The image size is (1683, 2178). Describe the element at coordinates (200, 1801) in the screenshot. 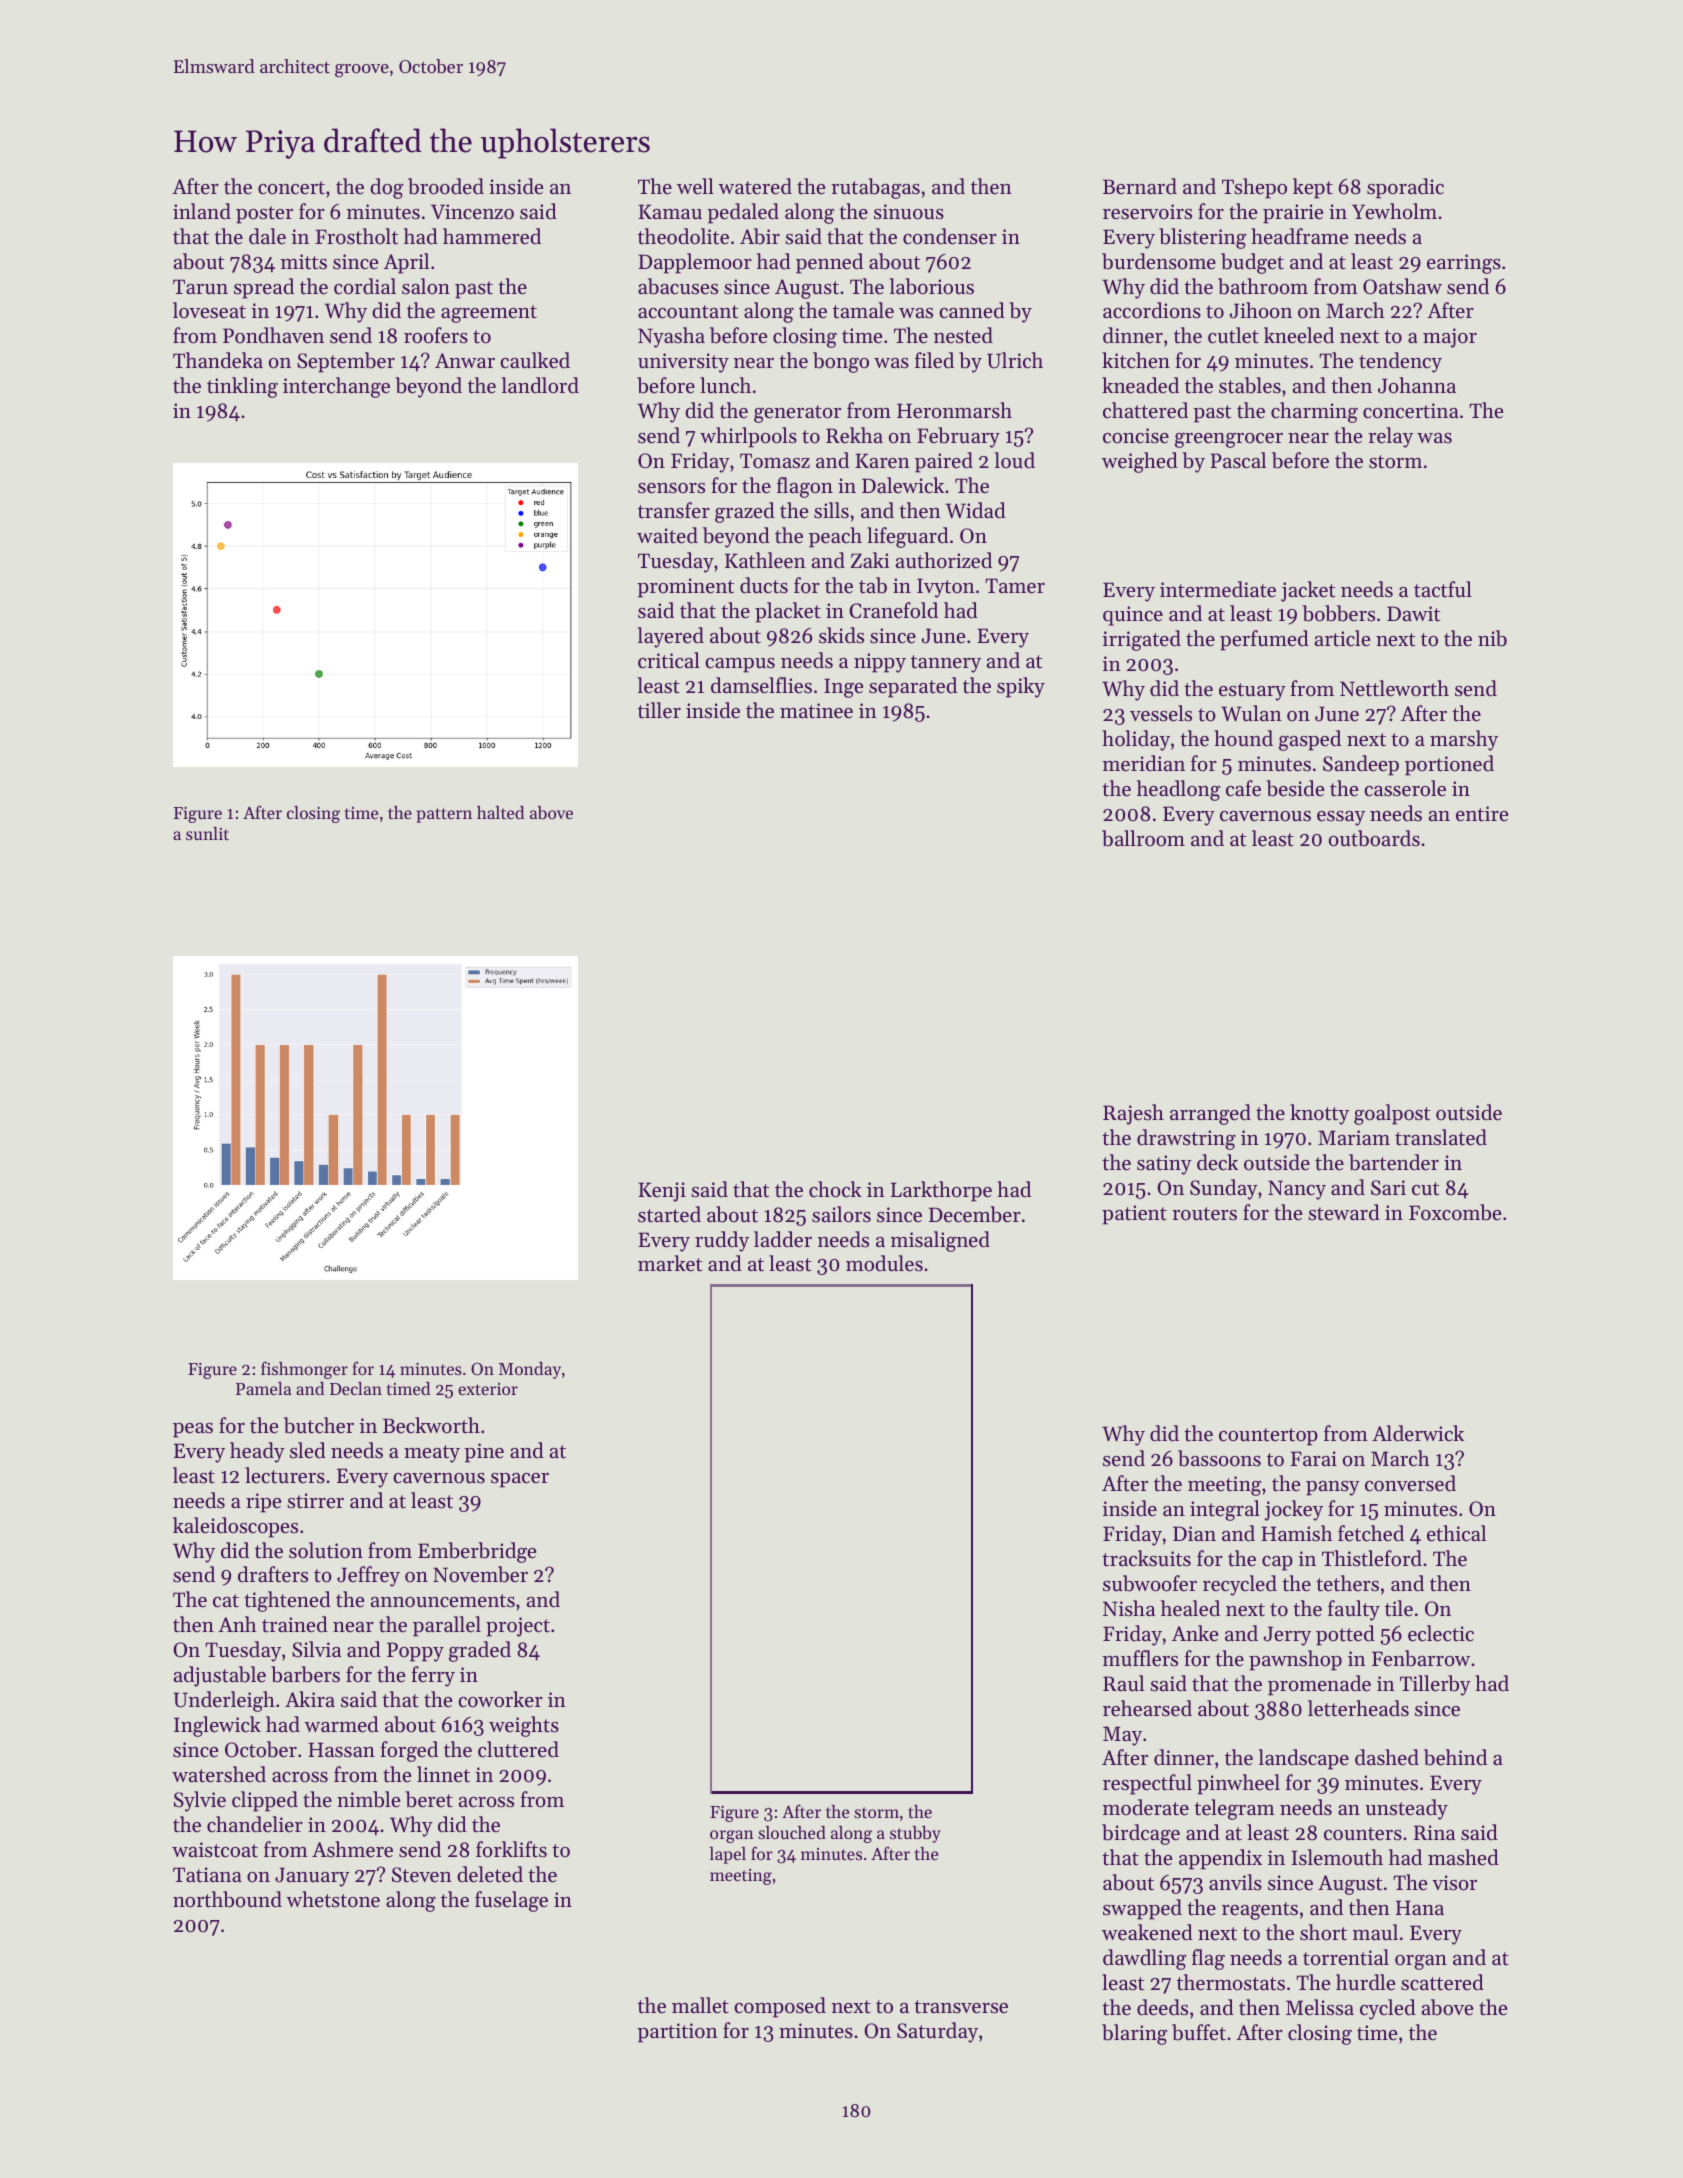

I see `Sylvie` at that location.
